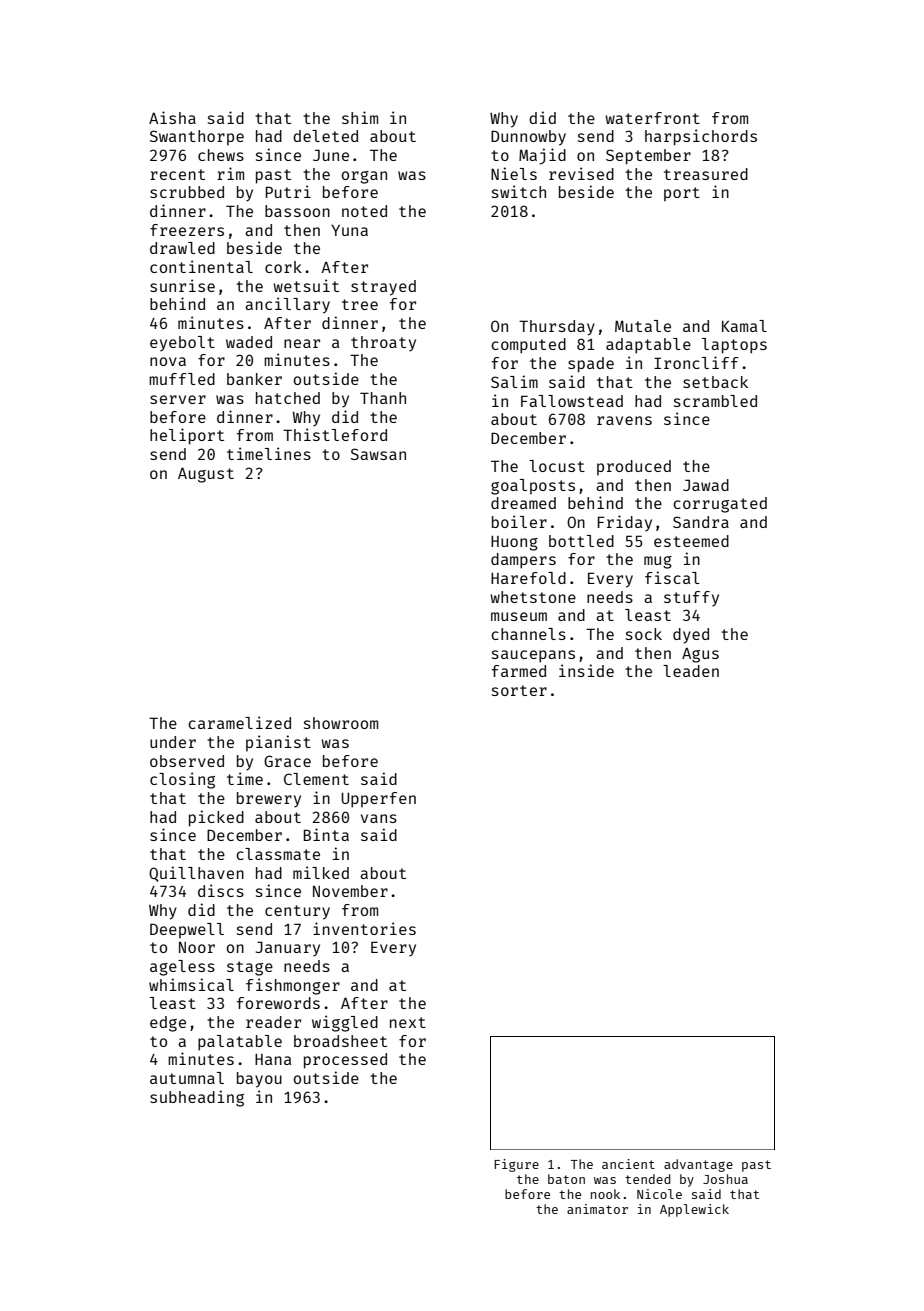 This screenshot has height=1311, width=924. Describe the element at coordinates (378, 454) in the screenshot. I see `Sawsan` at that location.
